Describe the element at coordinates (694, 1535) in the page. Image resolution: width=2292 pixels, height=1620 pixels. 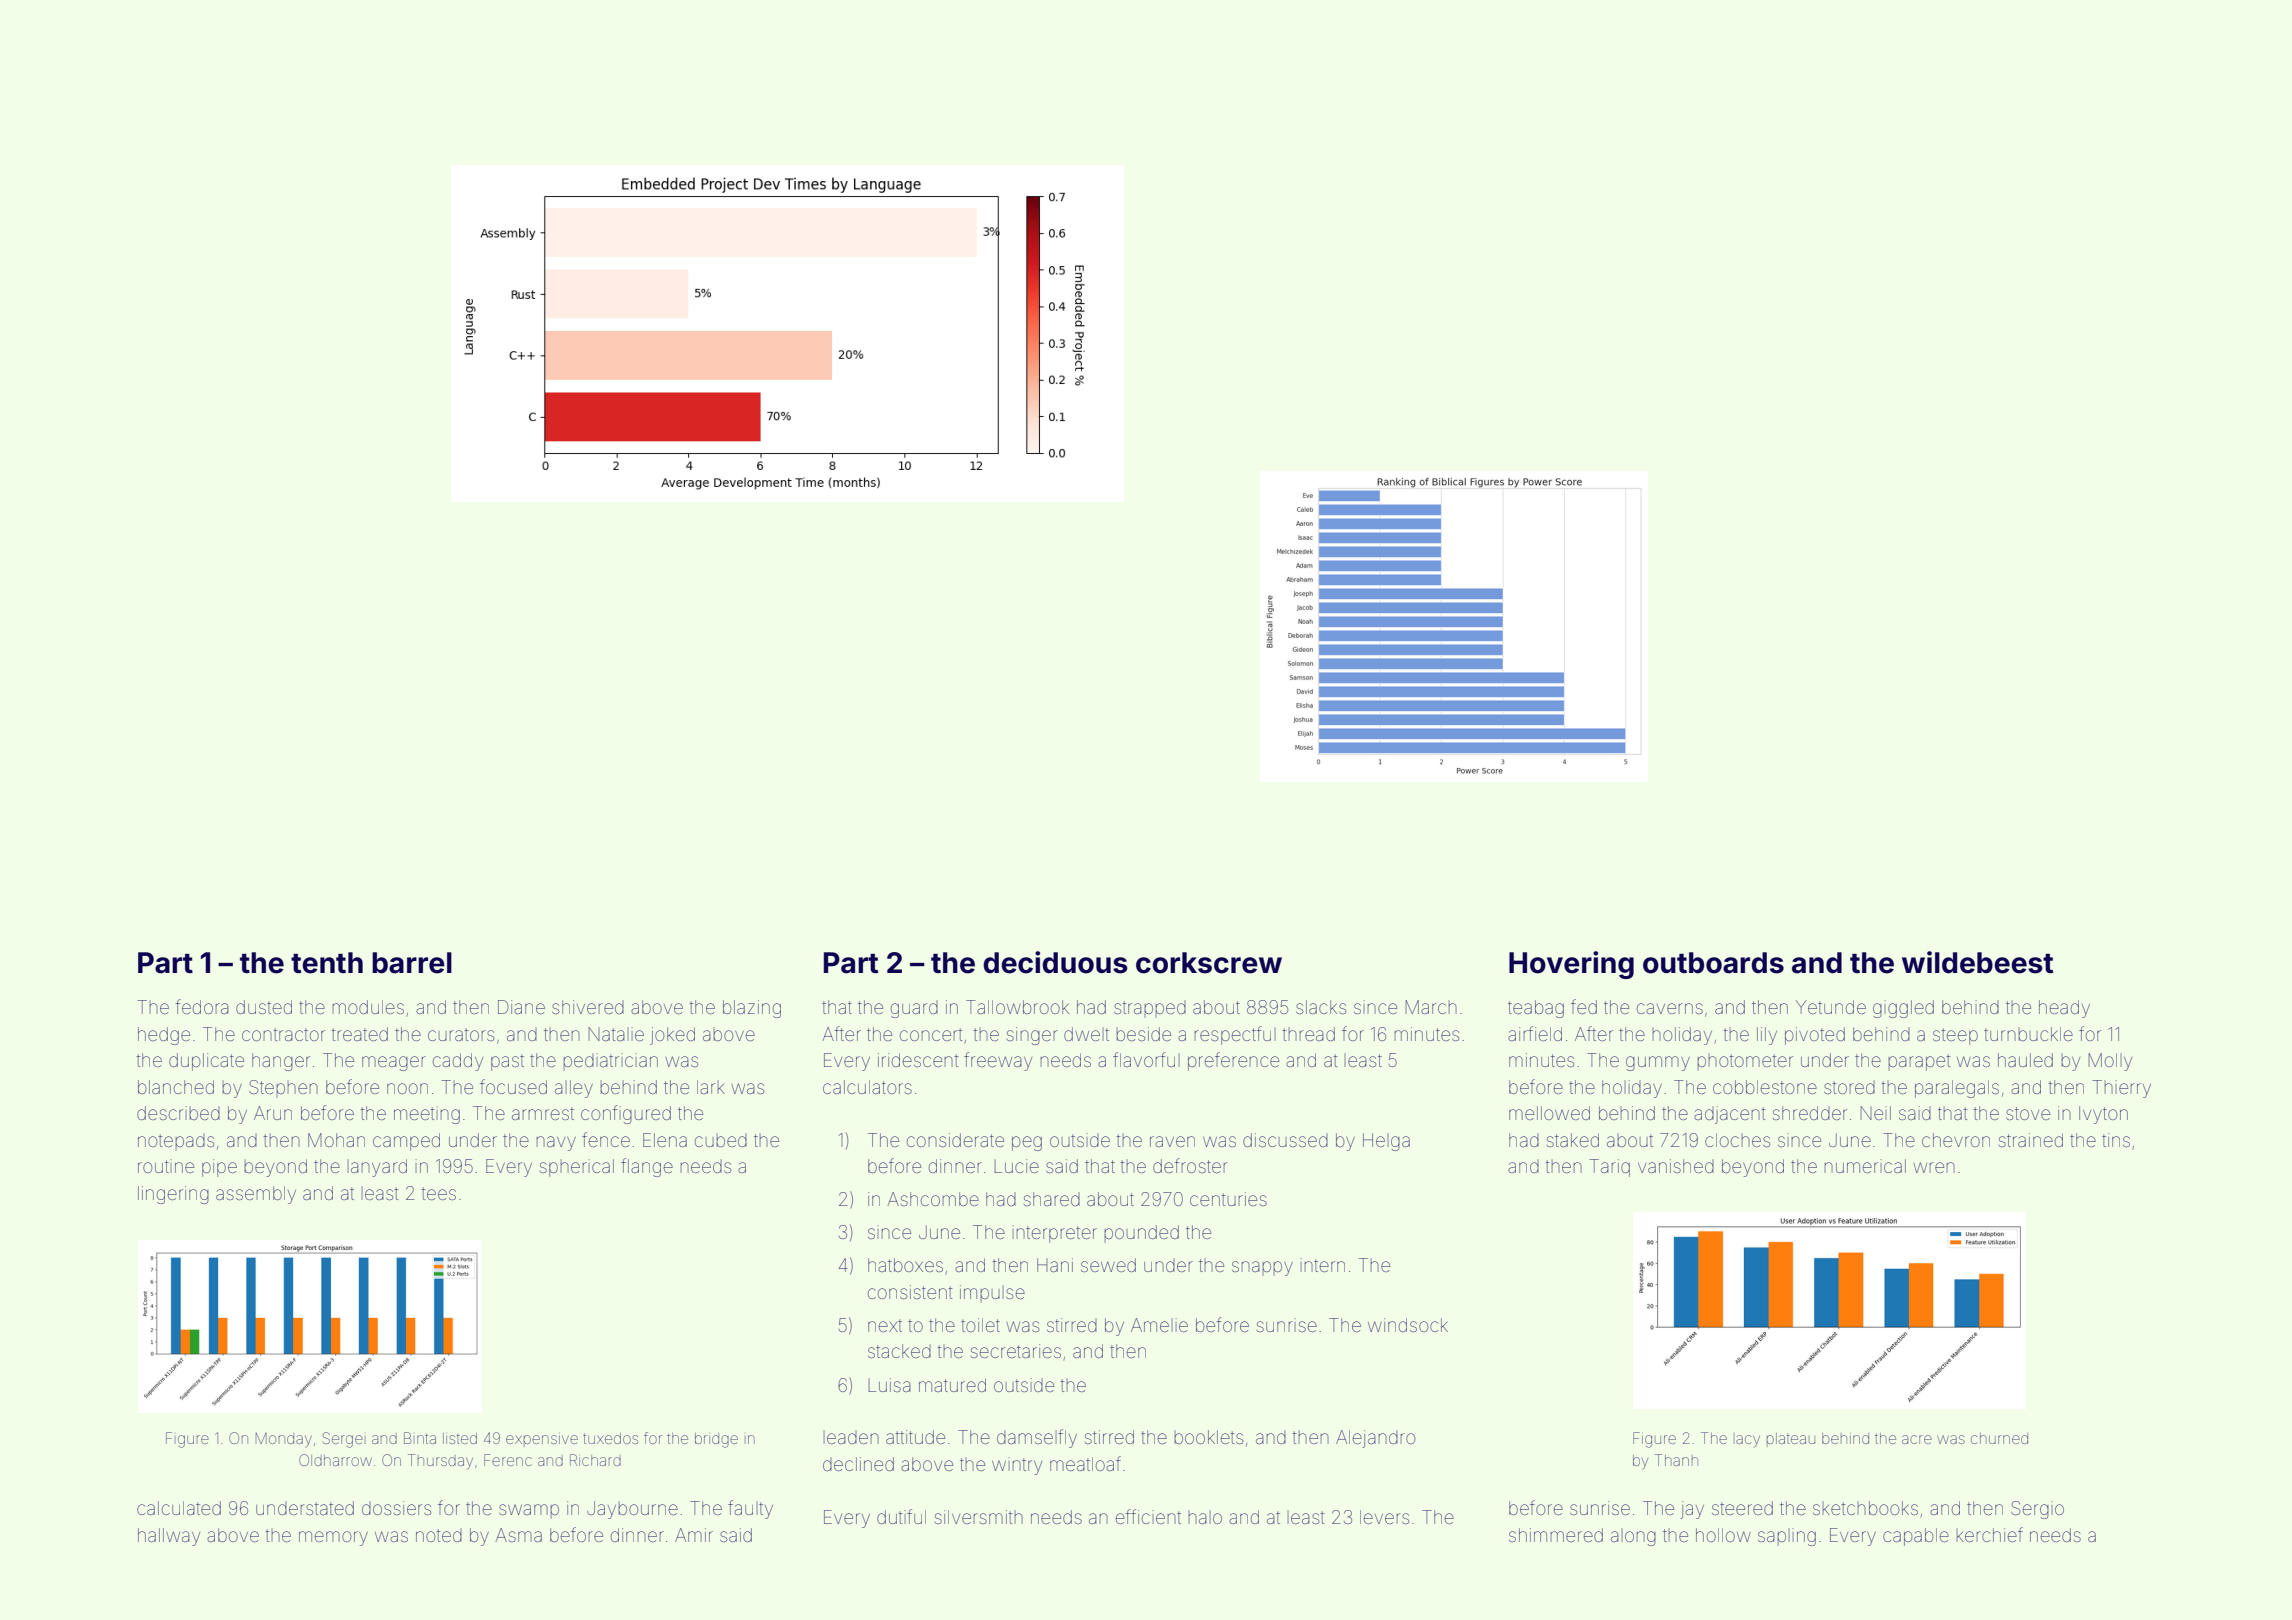
I see `Amir` at that location.
